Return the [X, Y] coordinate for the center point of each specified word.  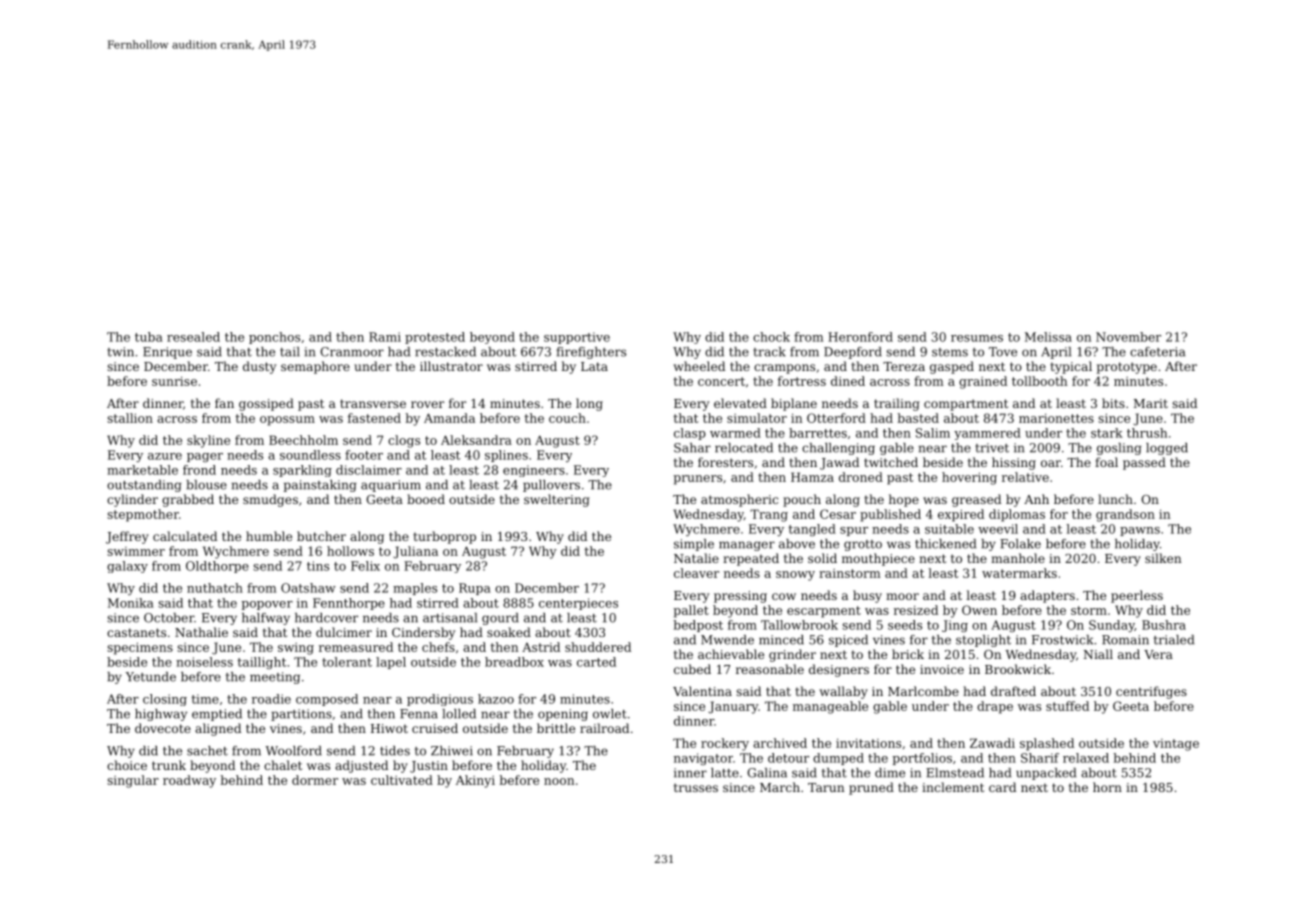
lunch [1115, 499]
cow [784, 596]
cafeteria [1157, 352]
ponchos [274, 338]
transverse [373, 403]
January [733, 707]
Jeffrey [127, 537]
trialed [1174, 640]
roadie [271, 699]
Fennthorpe [349, 604]
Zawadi [992, 743]
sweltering [557, 500]
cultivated [402, 780]
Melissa [1048, 337]
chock [771, 337]
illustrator [451, 366]
